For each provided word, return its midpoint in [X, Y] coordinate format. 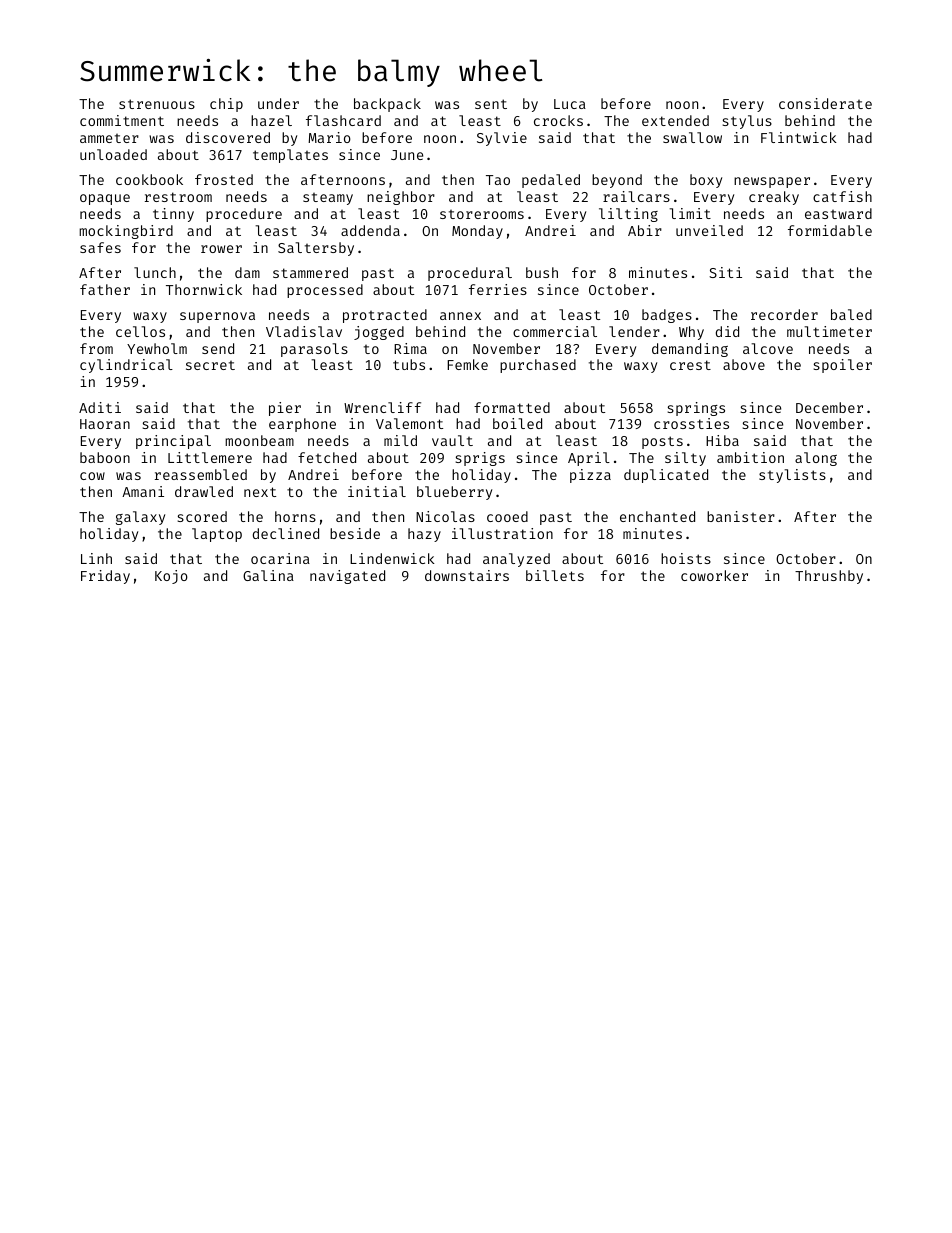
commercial [555, 331]
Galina [268, 575]
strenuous [157, 104]
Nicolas [445, 516]
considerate [825, 103]
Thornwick [204, 289]
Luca [570, 104]
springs [696, 409]
